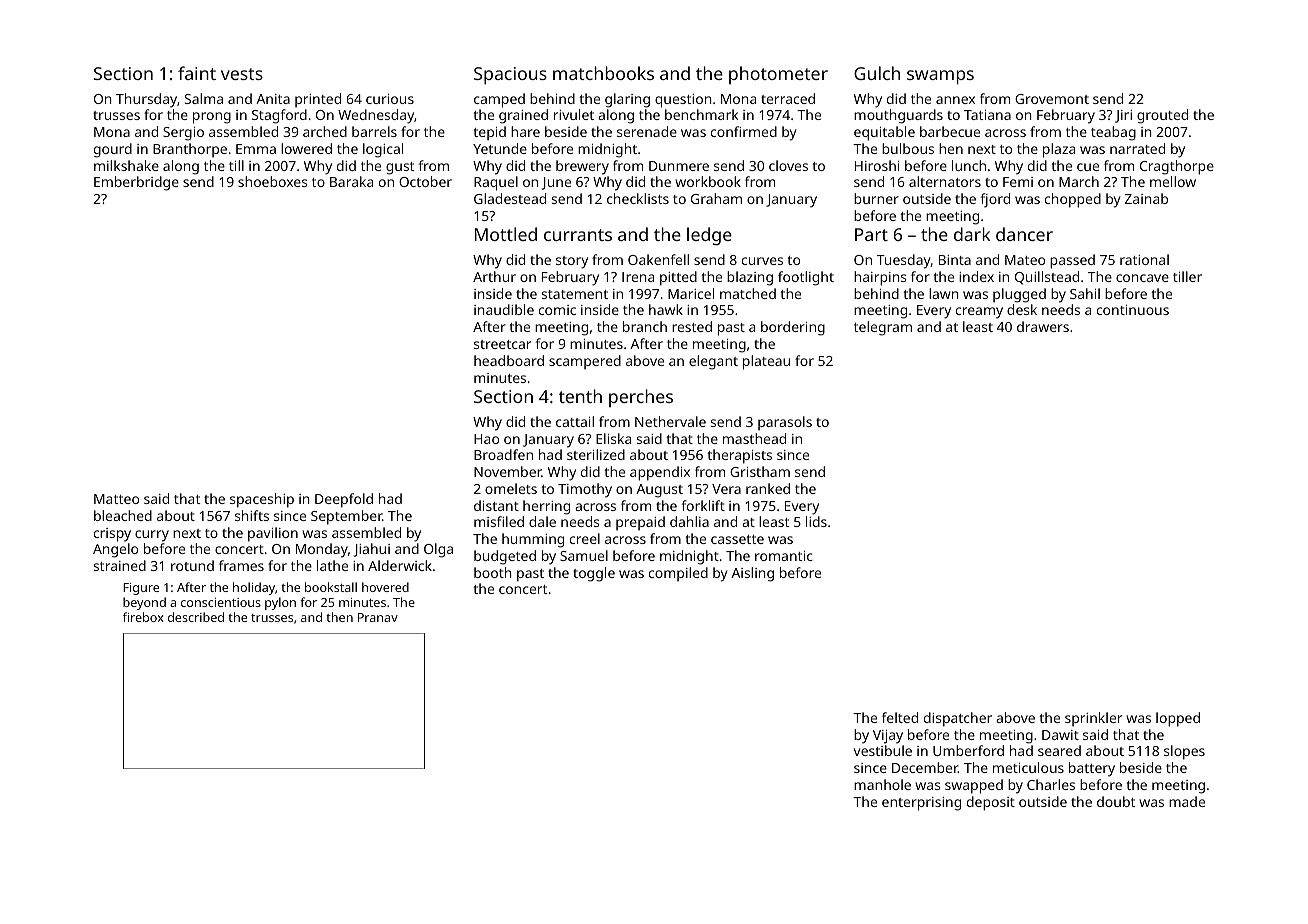 This screenshot has width=1308, height=924. Describe the element at coordinates (510, 76) in the screenshot. I see `Spacious` at that location.
